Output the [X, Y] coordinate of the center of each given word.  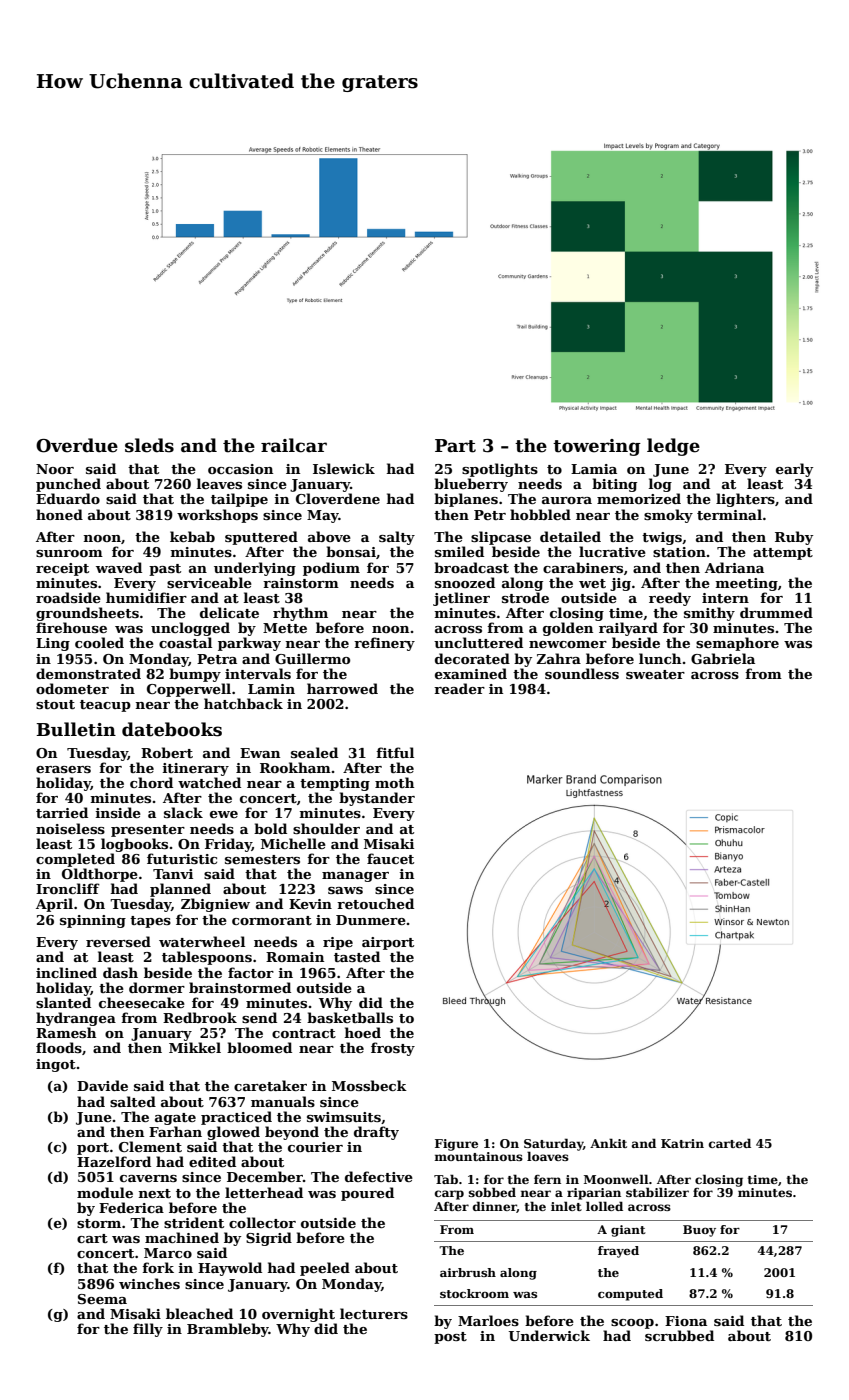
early [794, 470]
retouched [375, 903]
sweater [655, 674]
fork [158, 1267]
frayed [618, 1252]
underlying [255, 569]
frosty [393, 1049]
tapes [150, 922]
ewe [224, 814]
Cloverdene [338, 498]
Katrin [682, 1143]
